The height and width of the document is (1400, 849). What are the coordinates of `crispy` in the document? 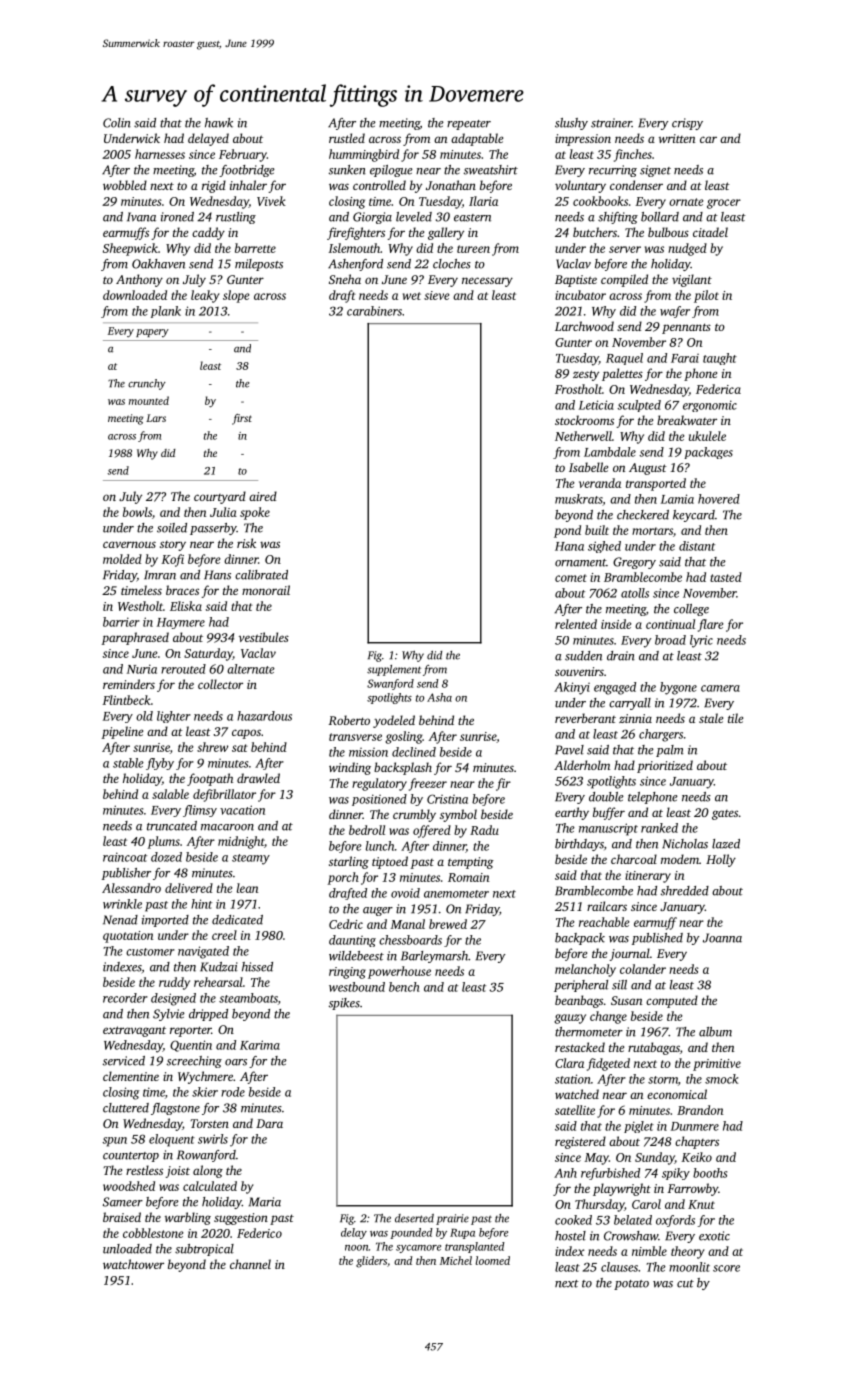 It's located at (687, 124).
